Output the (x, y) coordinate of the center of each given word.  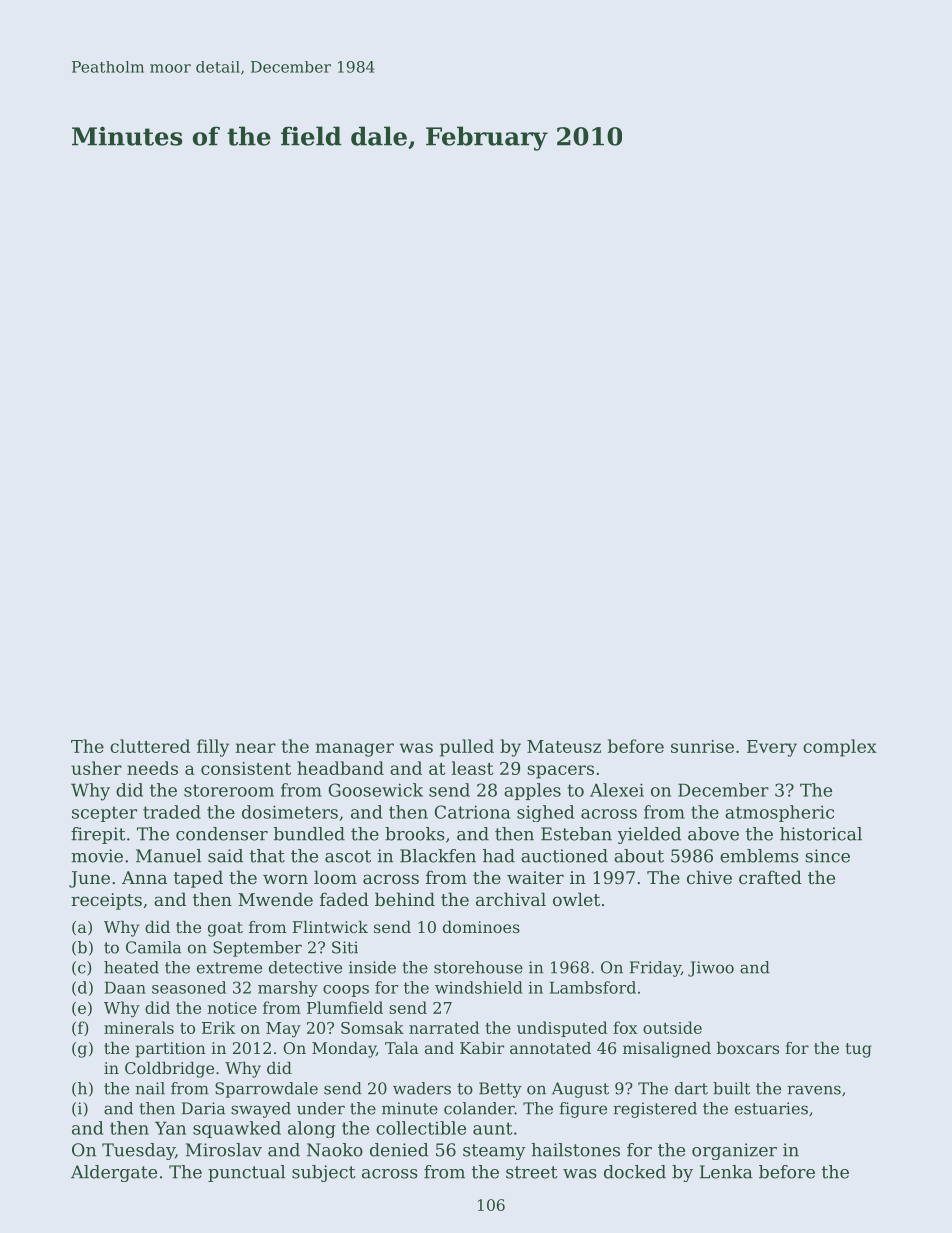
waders (422, 1088)
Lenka (726, 1172)
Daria (203, 1108)
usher (96, 768)
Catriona (472, 812)
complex (840, 748)
